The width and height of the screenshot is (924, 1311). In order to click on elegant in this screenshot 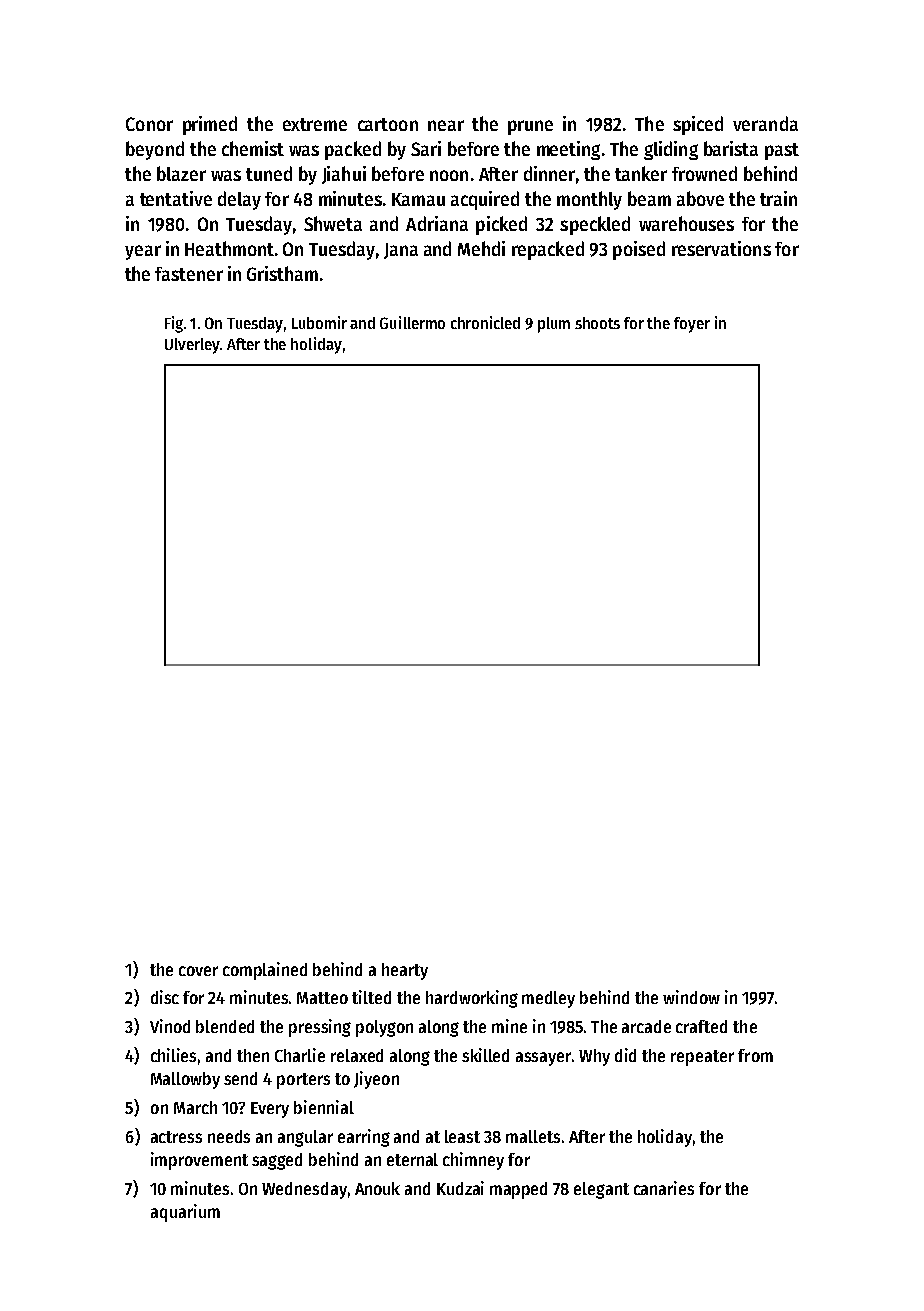, I will do `click(601, 1190)`.
